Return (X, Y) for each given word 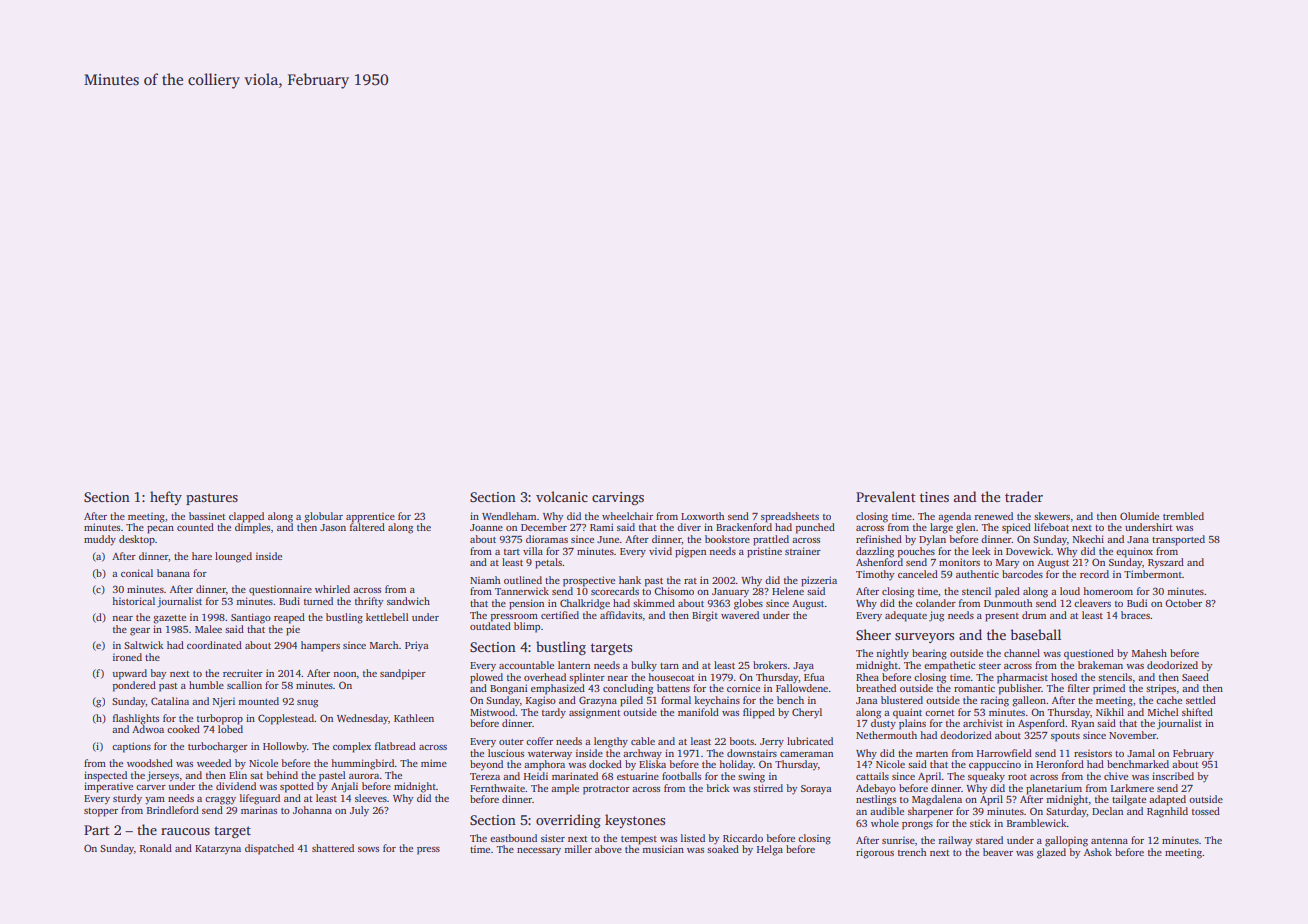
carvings (618, 498)
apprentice (370, 517)
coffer (539, 741)
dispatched (269, 849)
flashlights (136, 719)
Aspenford (1041, 724)
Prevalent (886, 496)
